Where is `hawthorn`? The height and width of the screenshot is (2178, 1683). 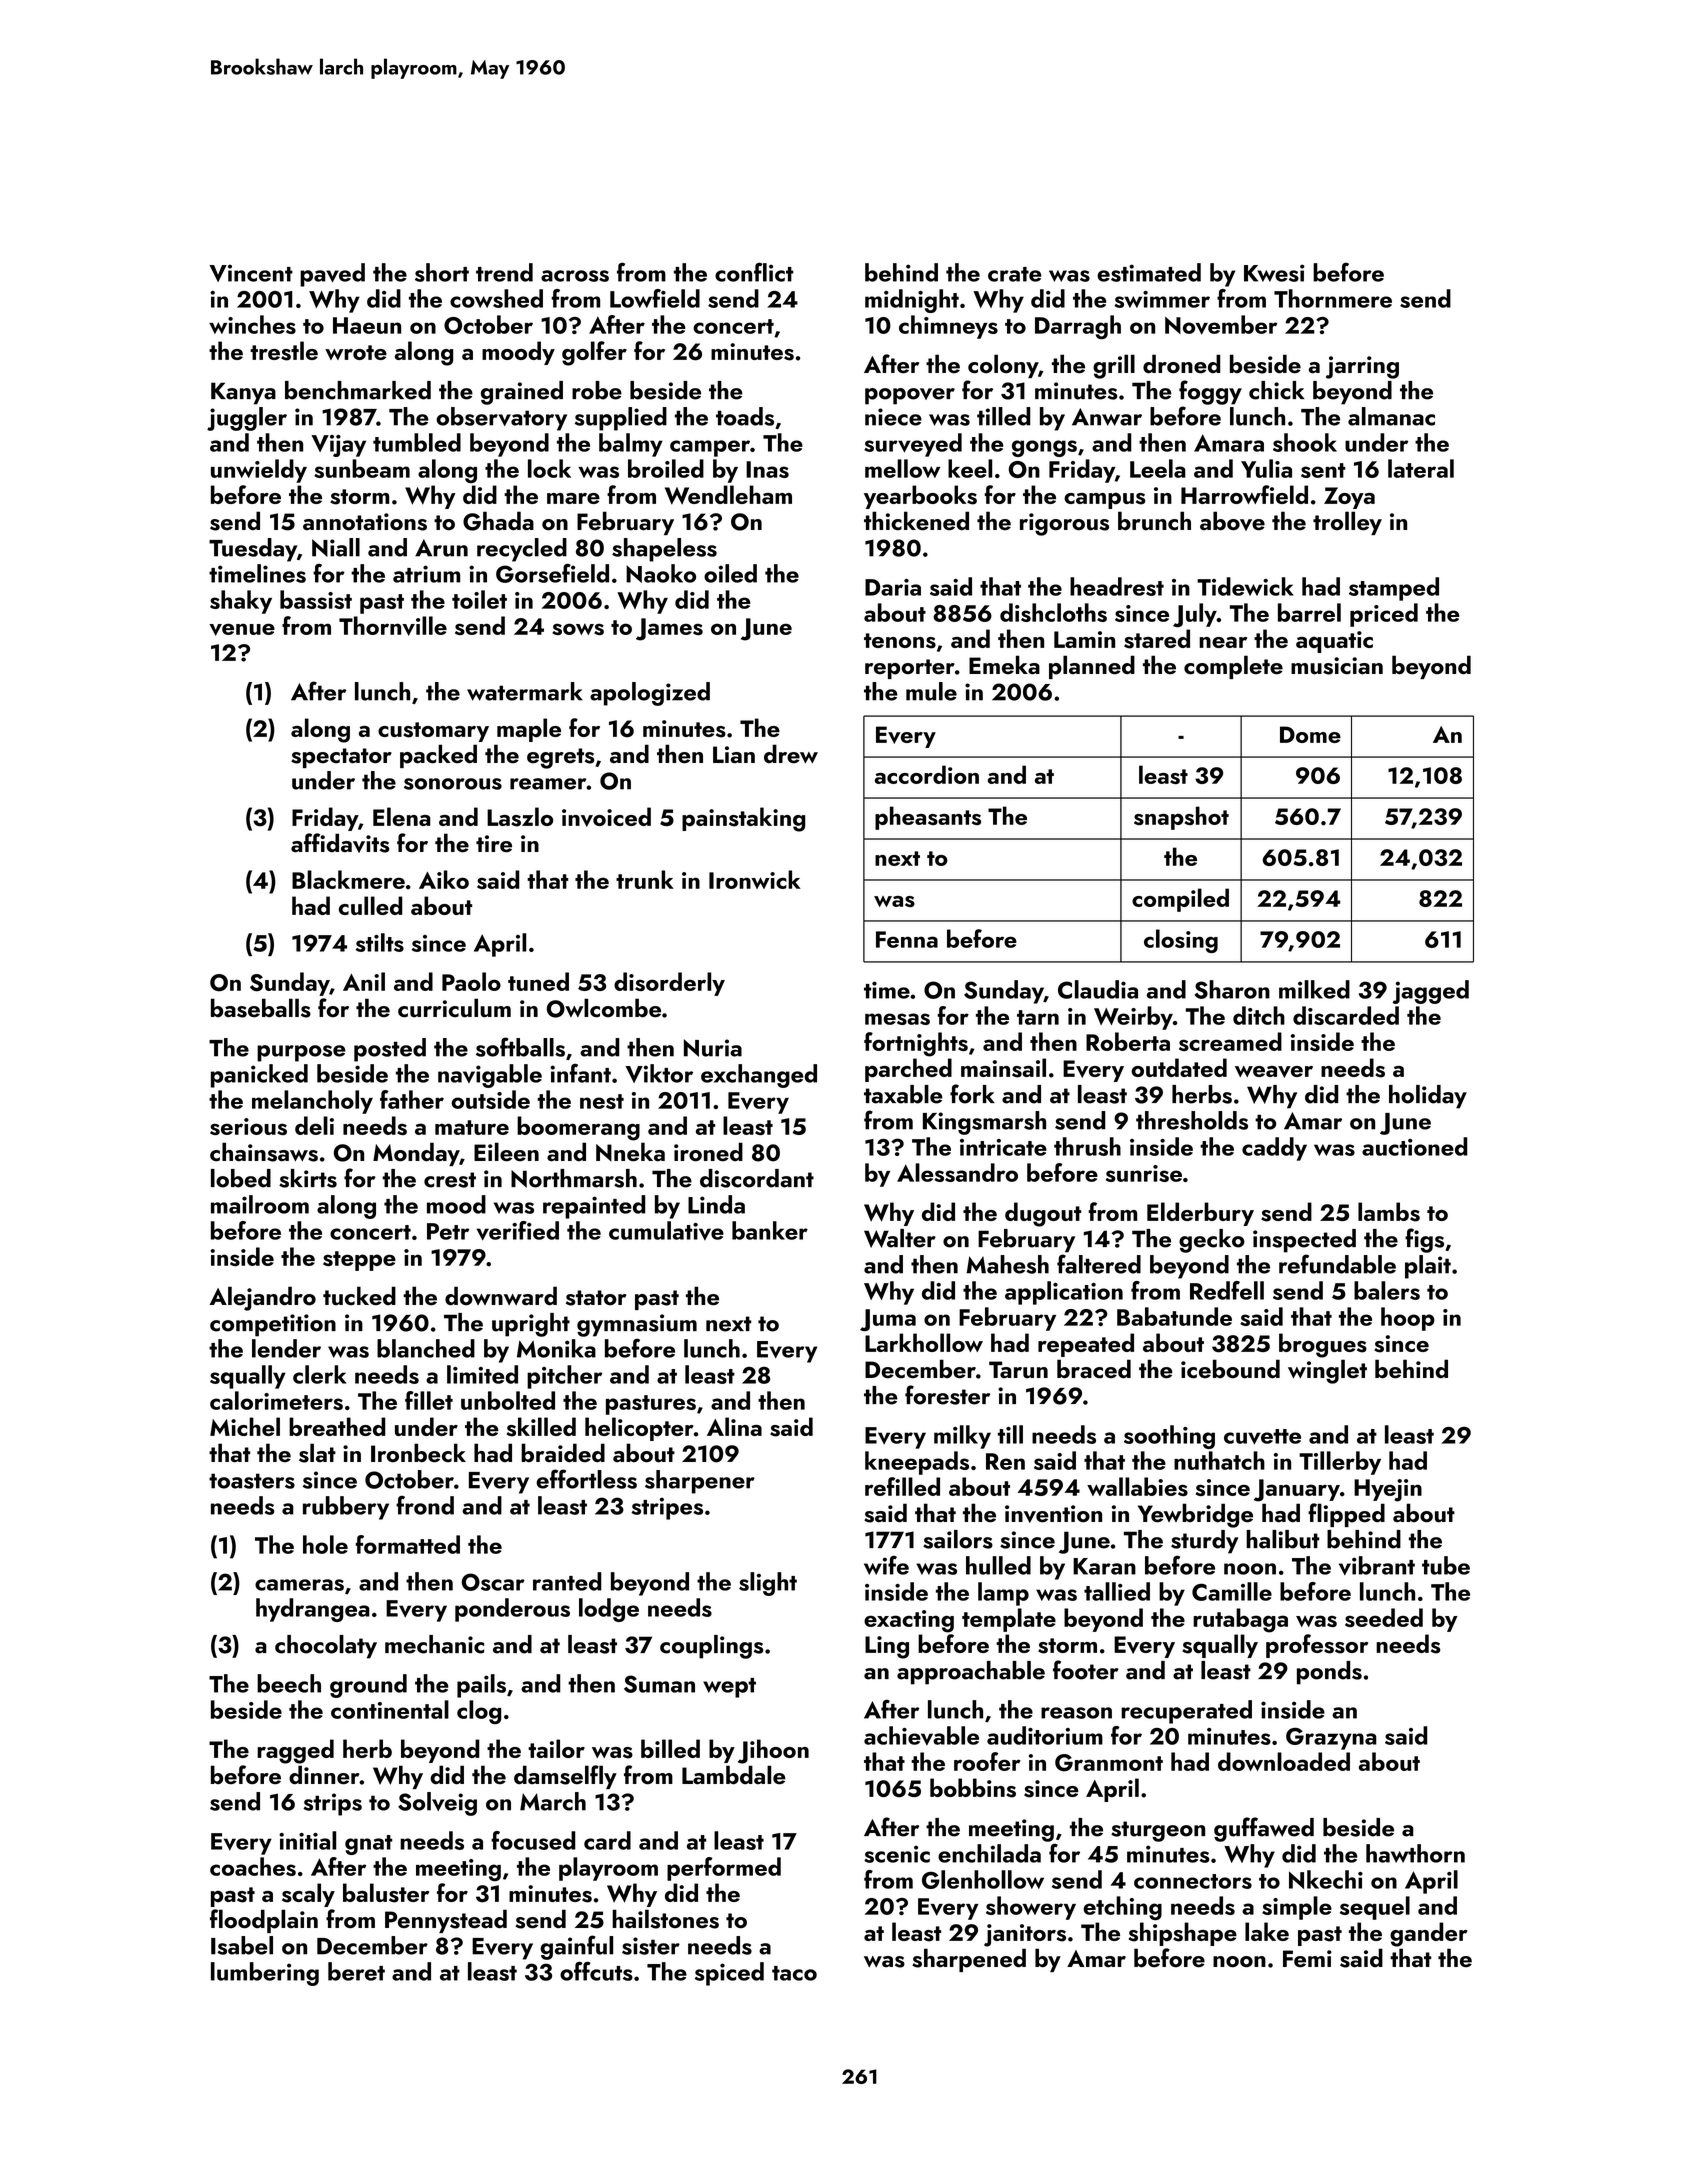 hawthorn is located at coordinates (1415, 1853).
